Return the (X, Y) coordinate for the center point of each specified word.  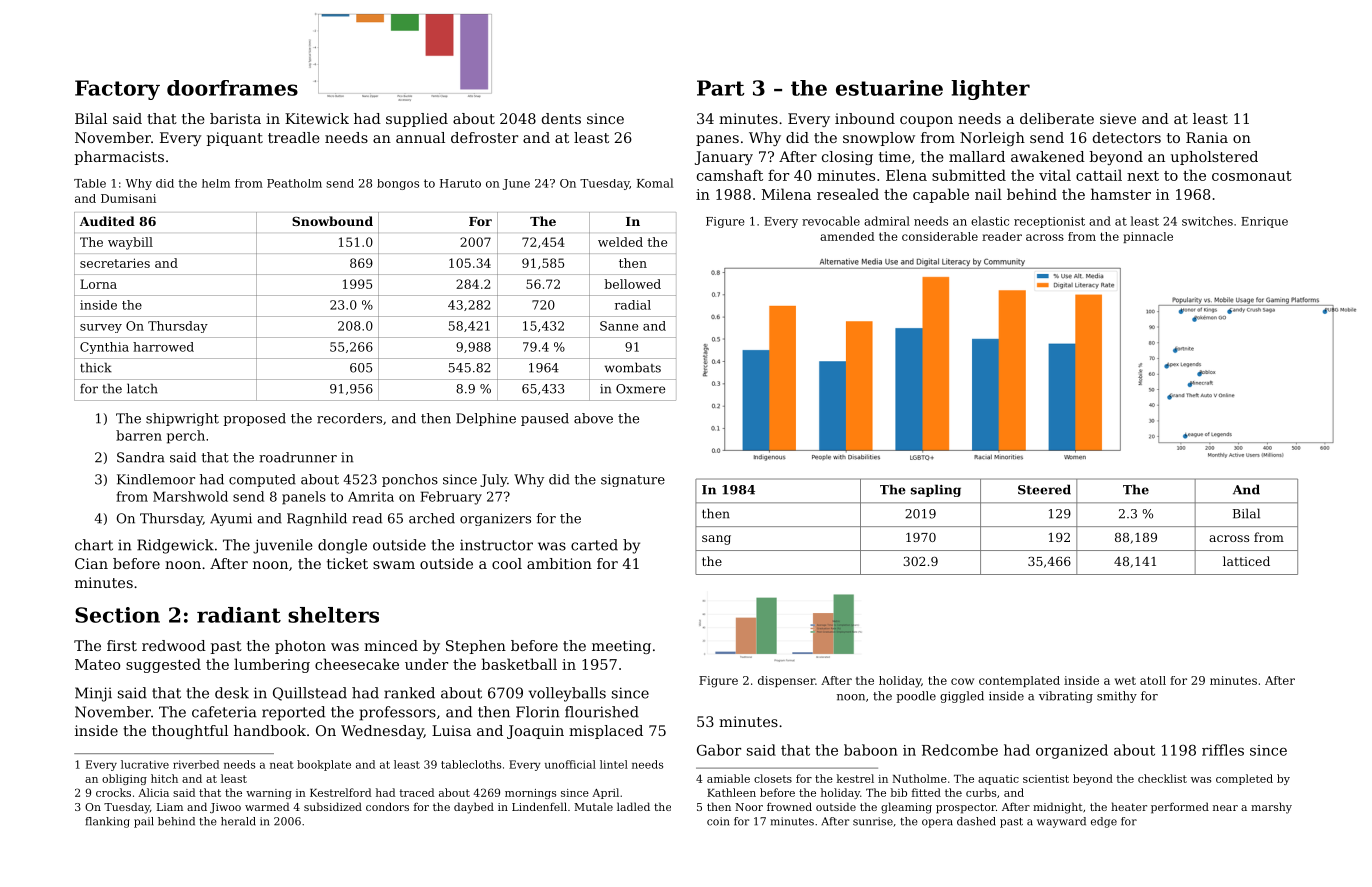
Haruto (460, 183)
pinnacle (1148, 237)
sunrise (873, 821)
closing (847, 158)
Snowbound (332, 221)
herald (238, 821)
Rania (1207, 137)
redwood (174, 645)
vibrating (1066, 697)
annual (420, 137)
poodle (916, 697)
